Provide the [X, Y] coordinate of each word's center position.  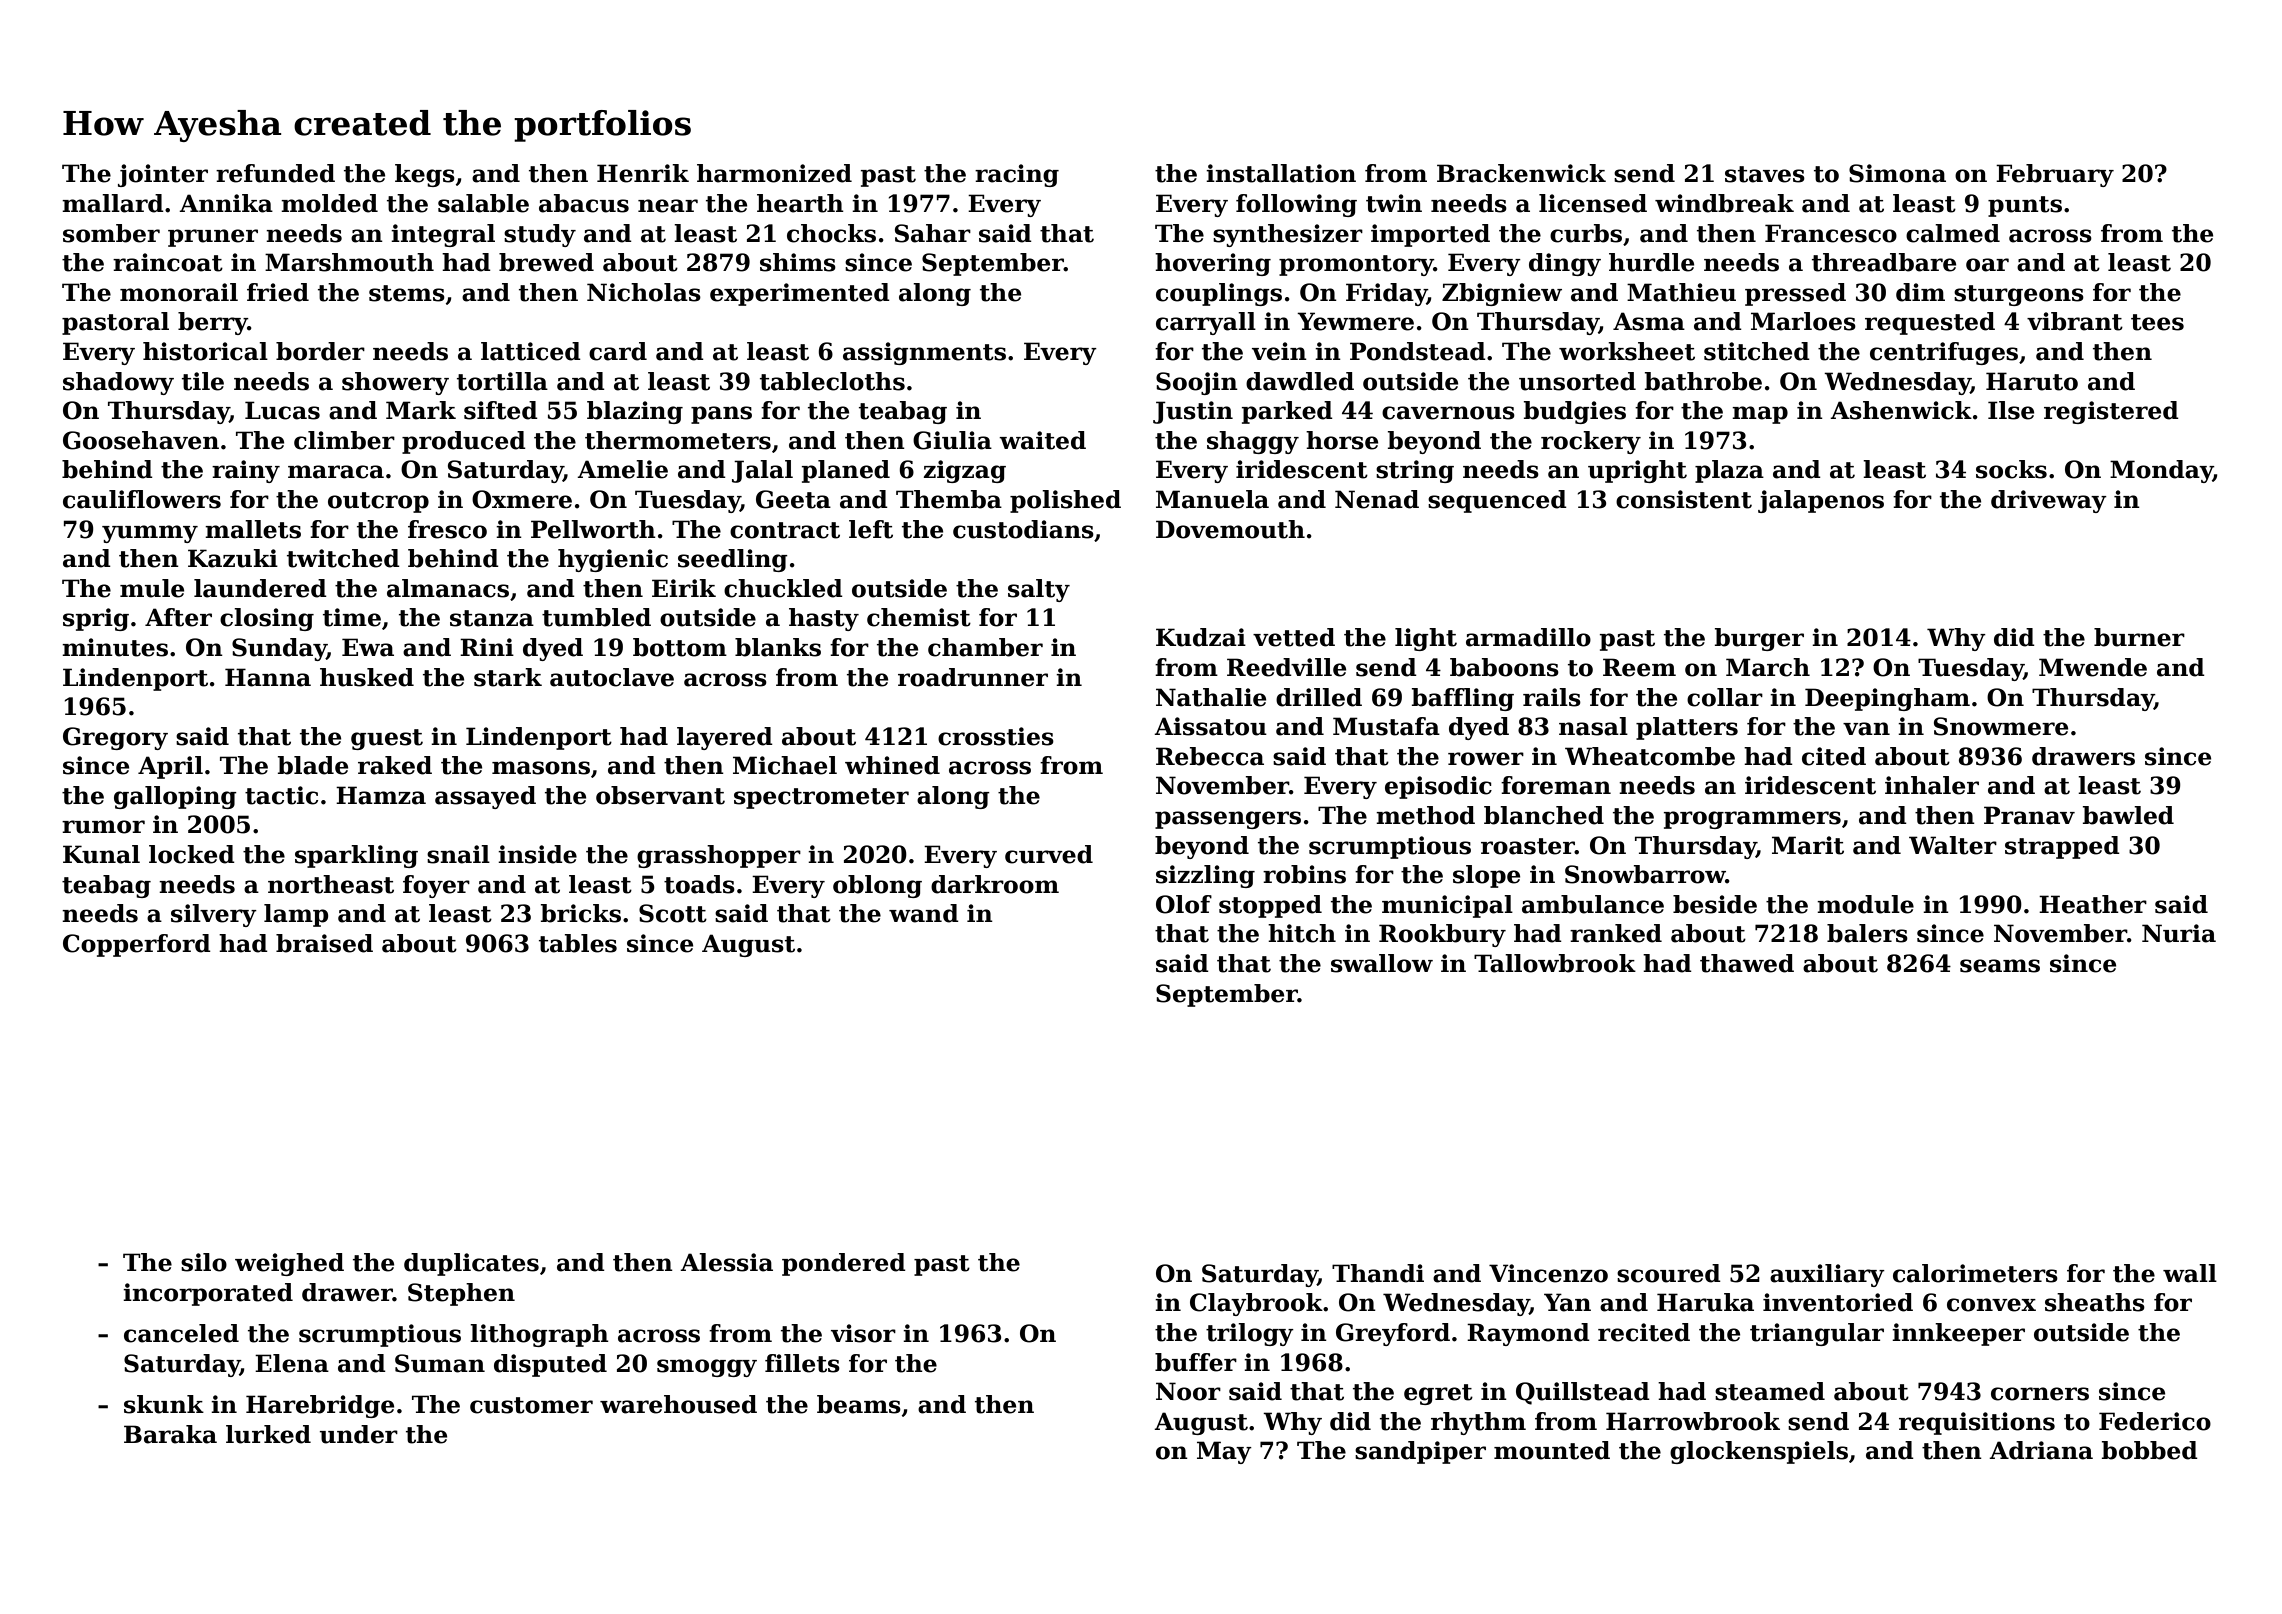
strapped [2062, 847]
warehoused [678, 1404]
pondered [844, 1264]
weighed [289, 1264]
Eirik [684, 588]
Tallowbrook [1555, 963]
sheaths [2095, 1302]
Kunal [101, 854]
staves [1765, 174]
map [1760, 415]
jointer [163, 175]
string [1415, 471]
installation [1281, 173]
